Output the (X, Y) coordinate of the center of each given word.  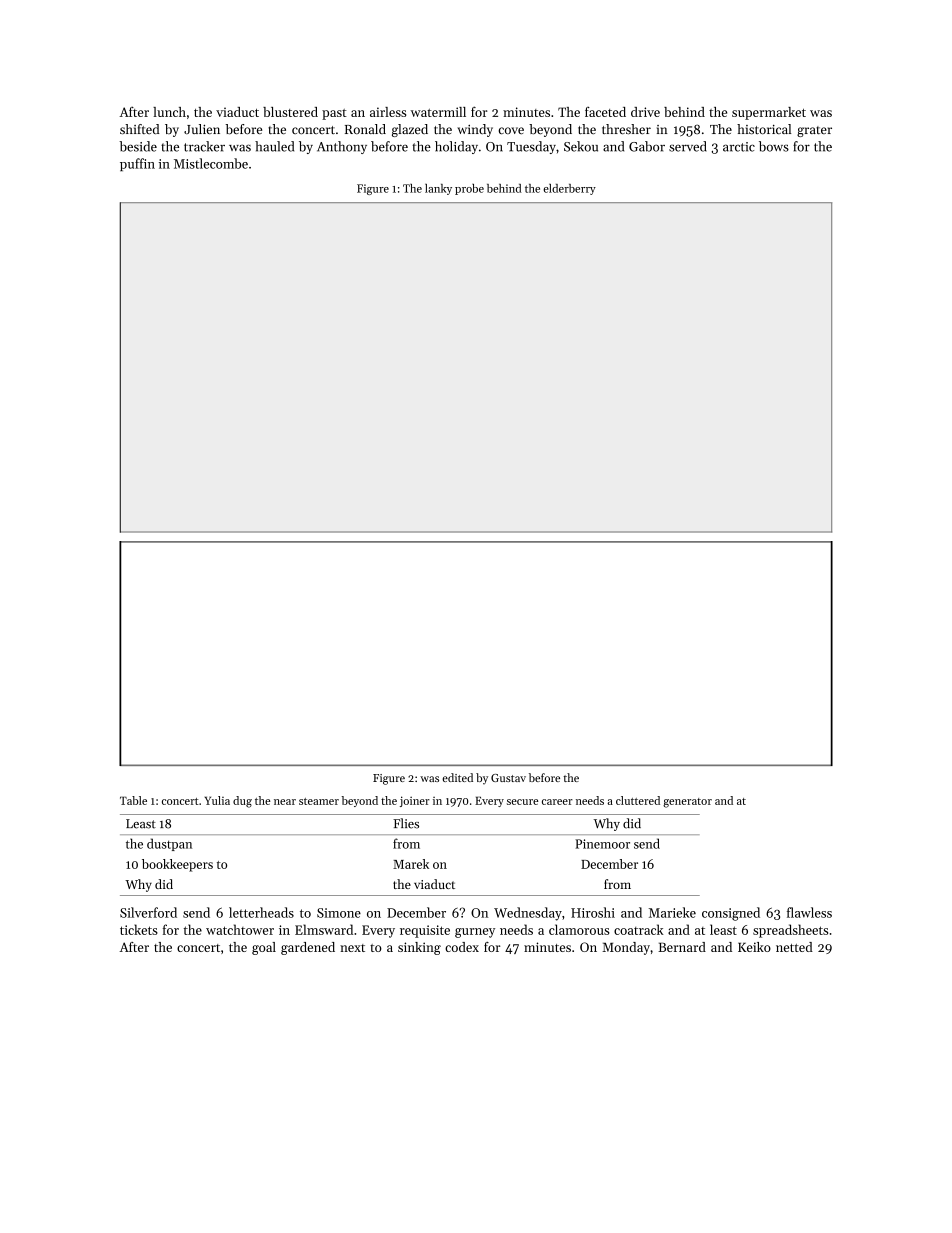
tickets (139, 929)
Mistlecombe (211, 163)
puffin (137, 164)
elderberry (569, 189)
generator (687, 803)
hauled (274, 146)
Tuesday (531, 147)
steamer (319, 801)
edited (457, 777)
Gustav (508, 778)
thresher (626, 129)
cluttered (638, 800)
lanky (438, 189)
